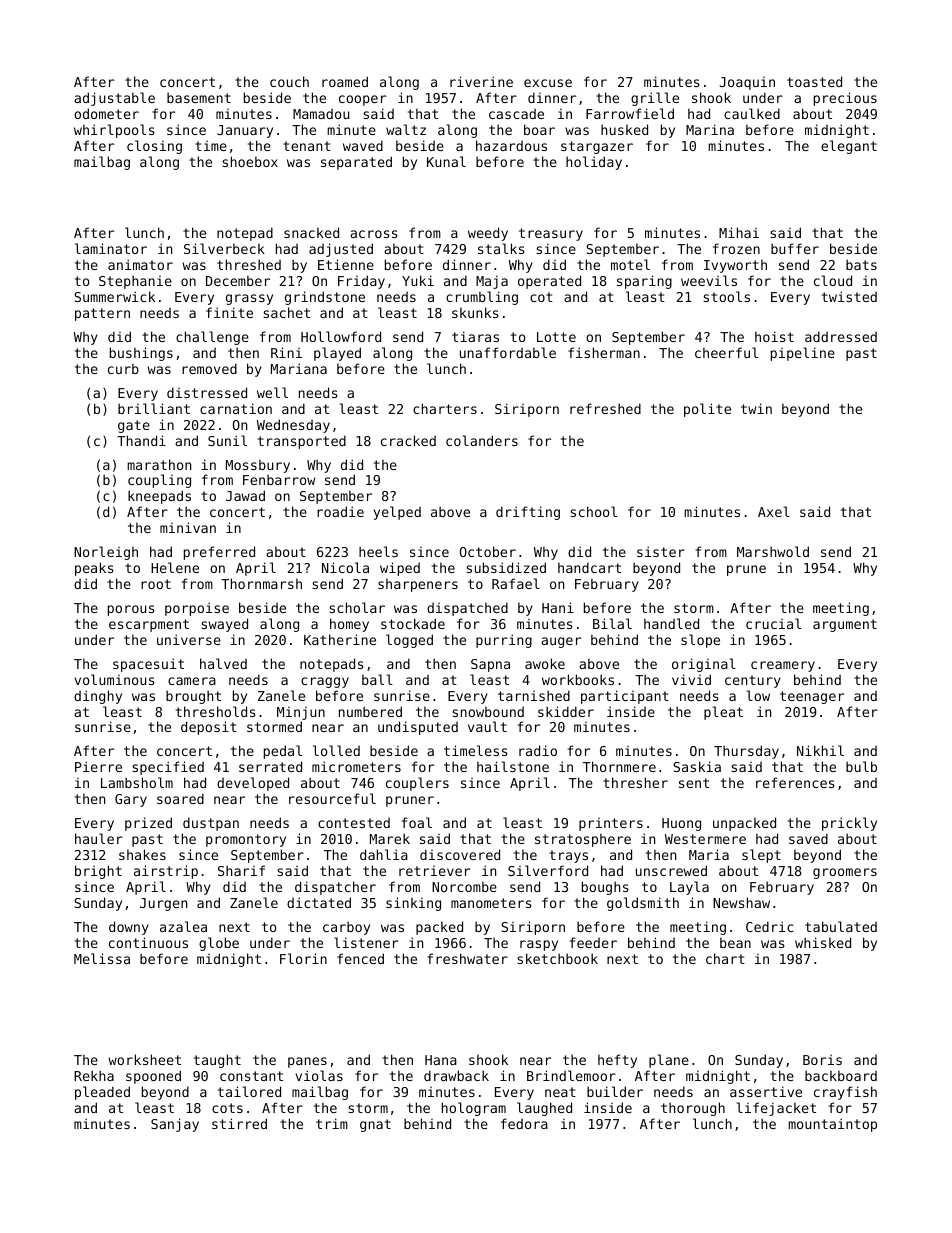 The height and width of the screenshot is (1233, 952). Describe the element at coordinates (557, 958) in the screenshot. I see `sketchbook` at that location.
